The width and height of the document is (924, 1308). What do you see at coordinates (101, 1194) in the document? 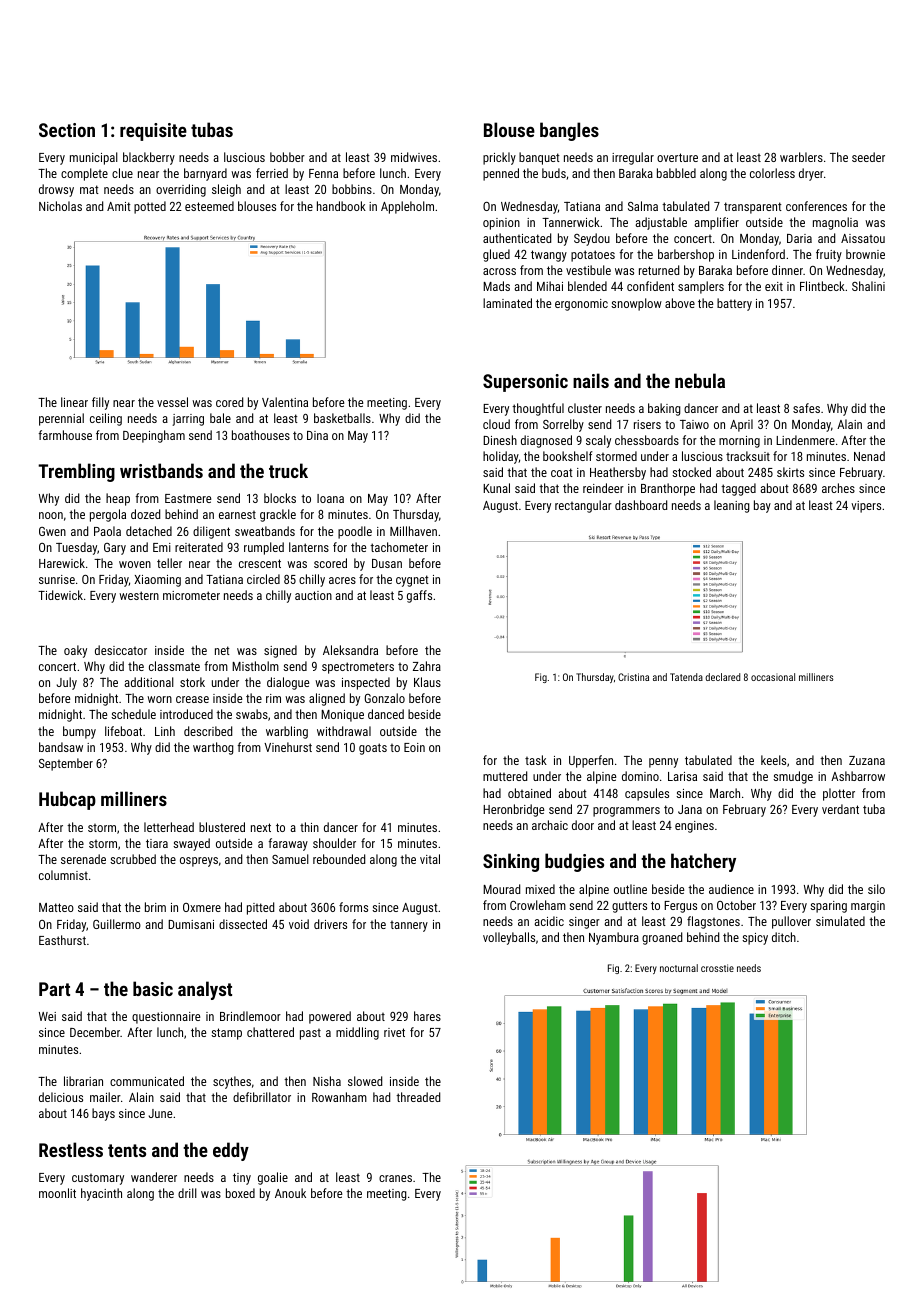
I see `hyacinth` at bounding box center [101, 1194].
